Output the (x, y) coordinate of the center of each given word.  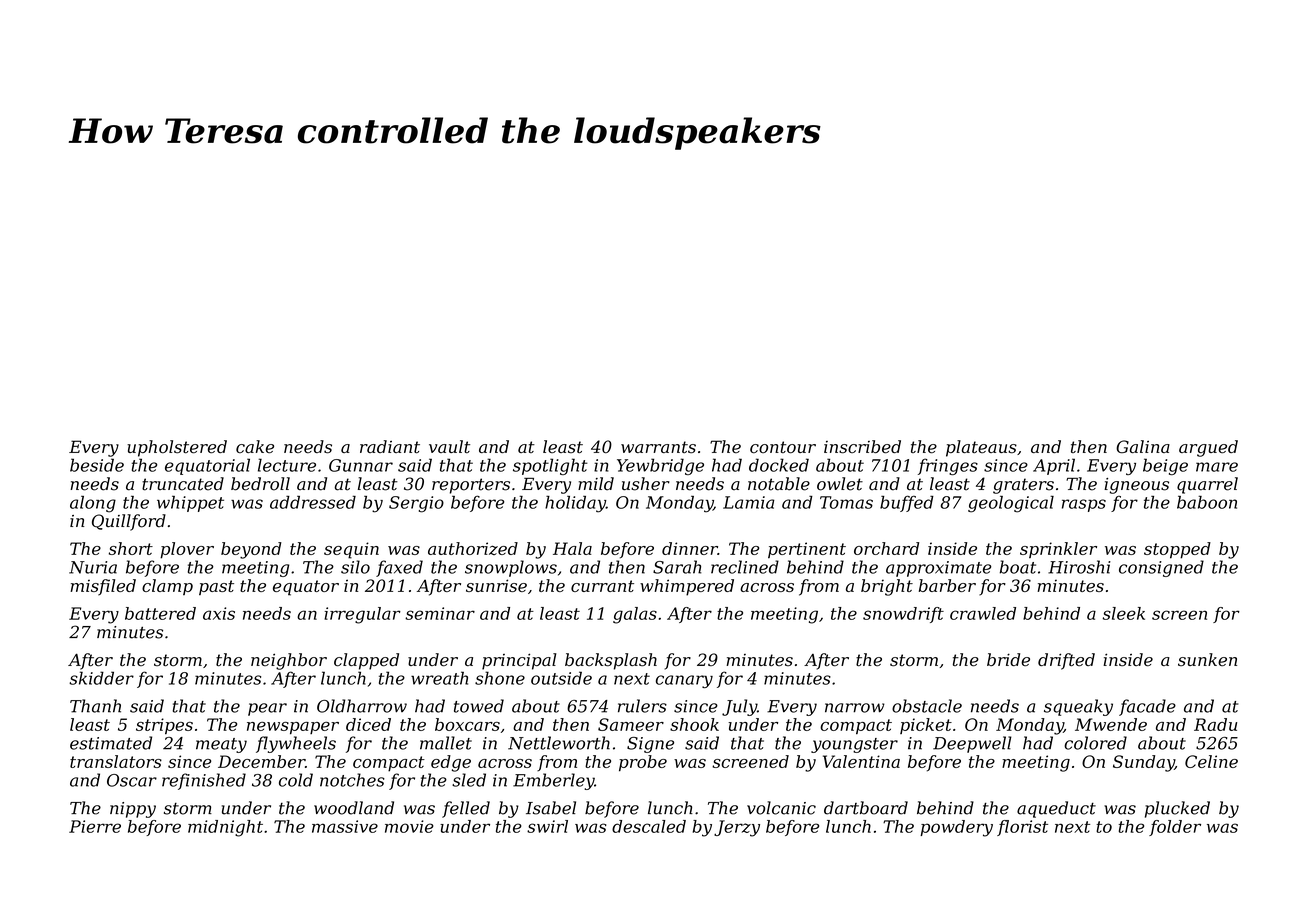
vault (449, 446)
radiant (390, 447)
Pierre (95, 826)
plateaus (981, 448)
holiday (575, 504)
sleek (1124, 613)
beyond (251, 550)
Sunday (1144, 763)
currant (602, 586)
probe (643, 763)
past (216, 587)
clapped (366, 661)
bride (1008, 659)
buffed (907, 503)
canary (684, 681)
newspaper (293, 728)
